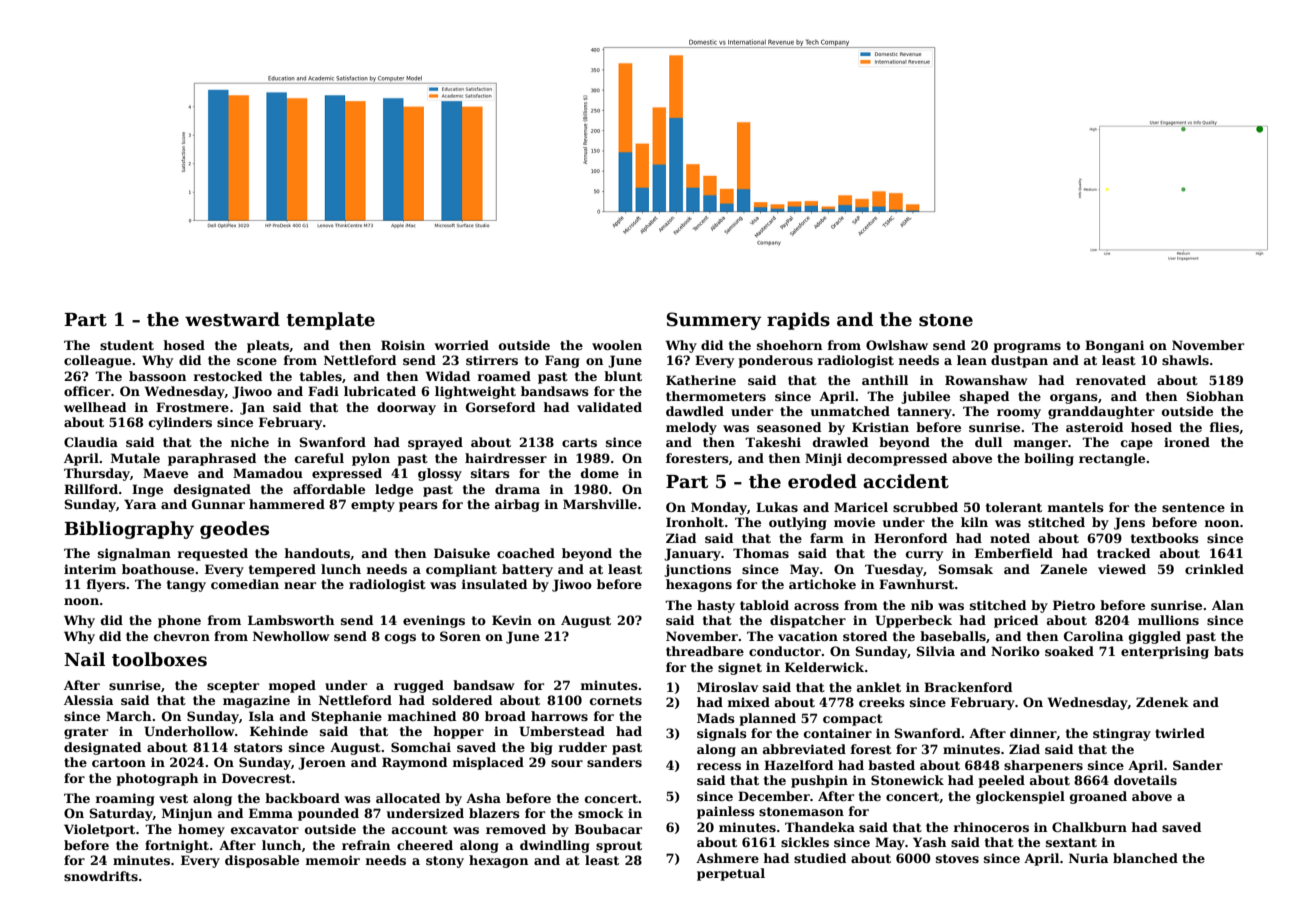  What do you see at coordinates (697, 570) in the document?
I see `junctions` at bounding box center [697, 570].
